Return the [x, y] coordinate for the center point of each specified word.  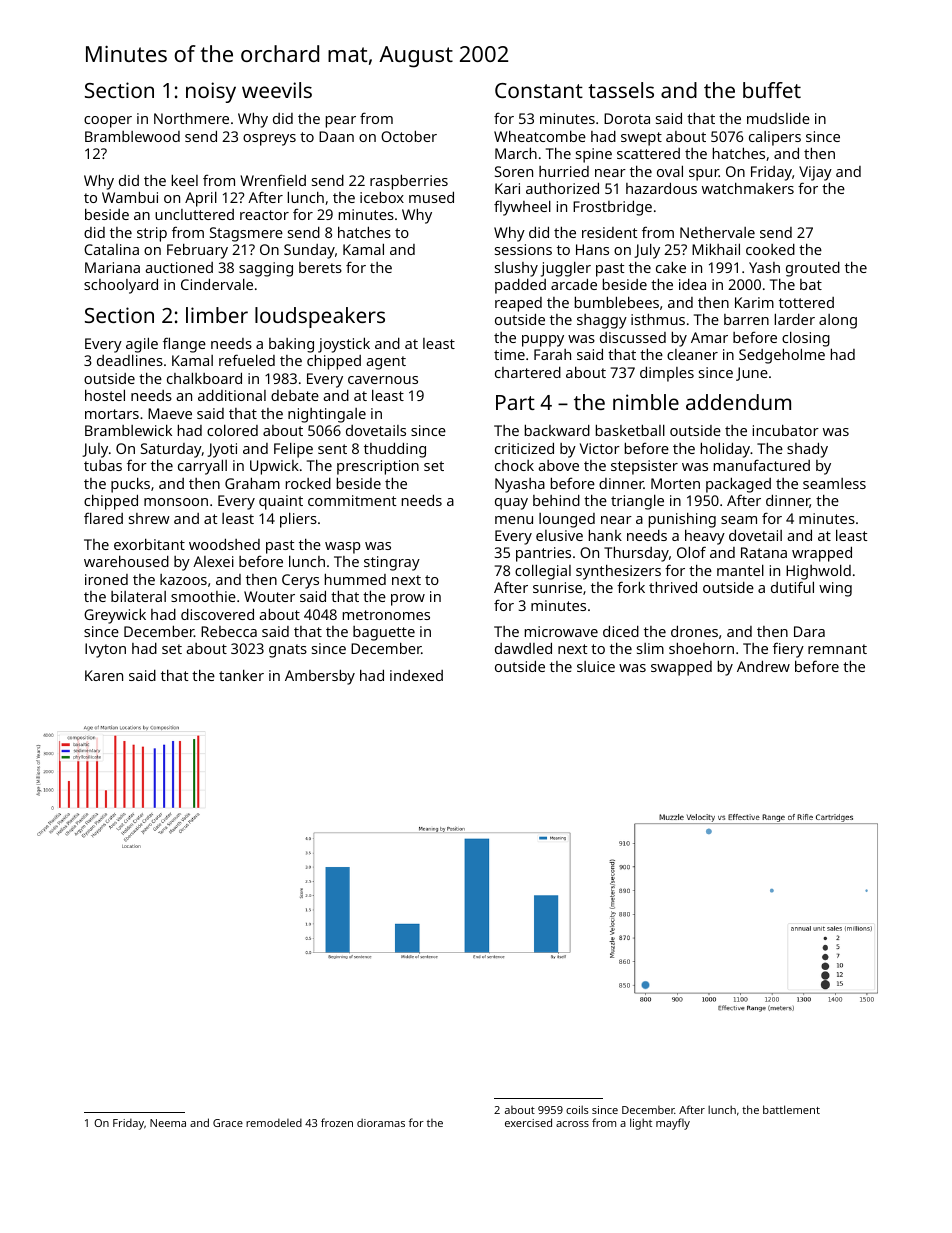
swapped [681, 668]
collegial [543, 572]
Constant [539, 90]
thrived [673, 587]
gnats [288, 651]
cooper [108, 122]
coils [577, 1109]
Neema [168, 1123]
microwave [561, 631]
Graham [252, 483]
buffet [772, 90]
